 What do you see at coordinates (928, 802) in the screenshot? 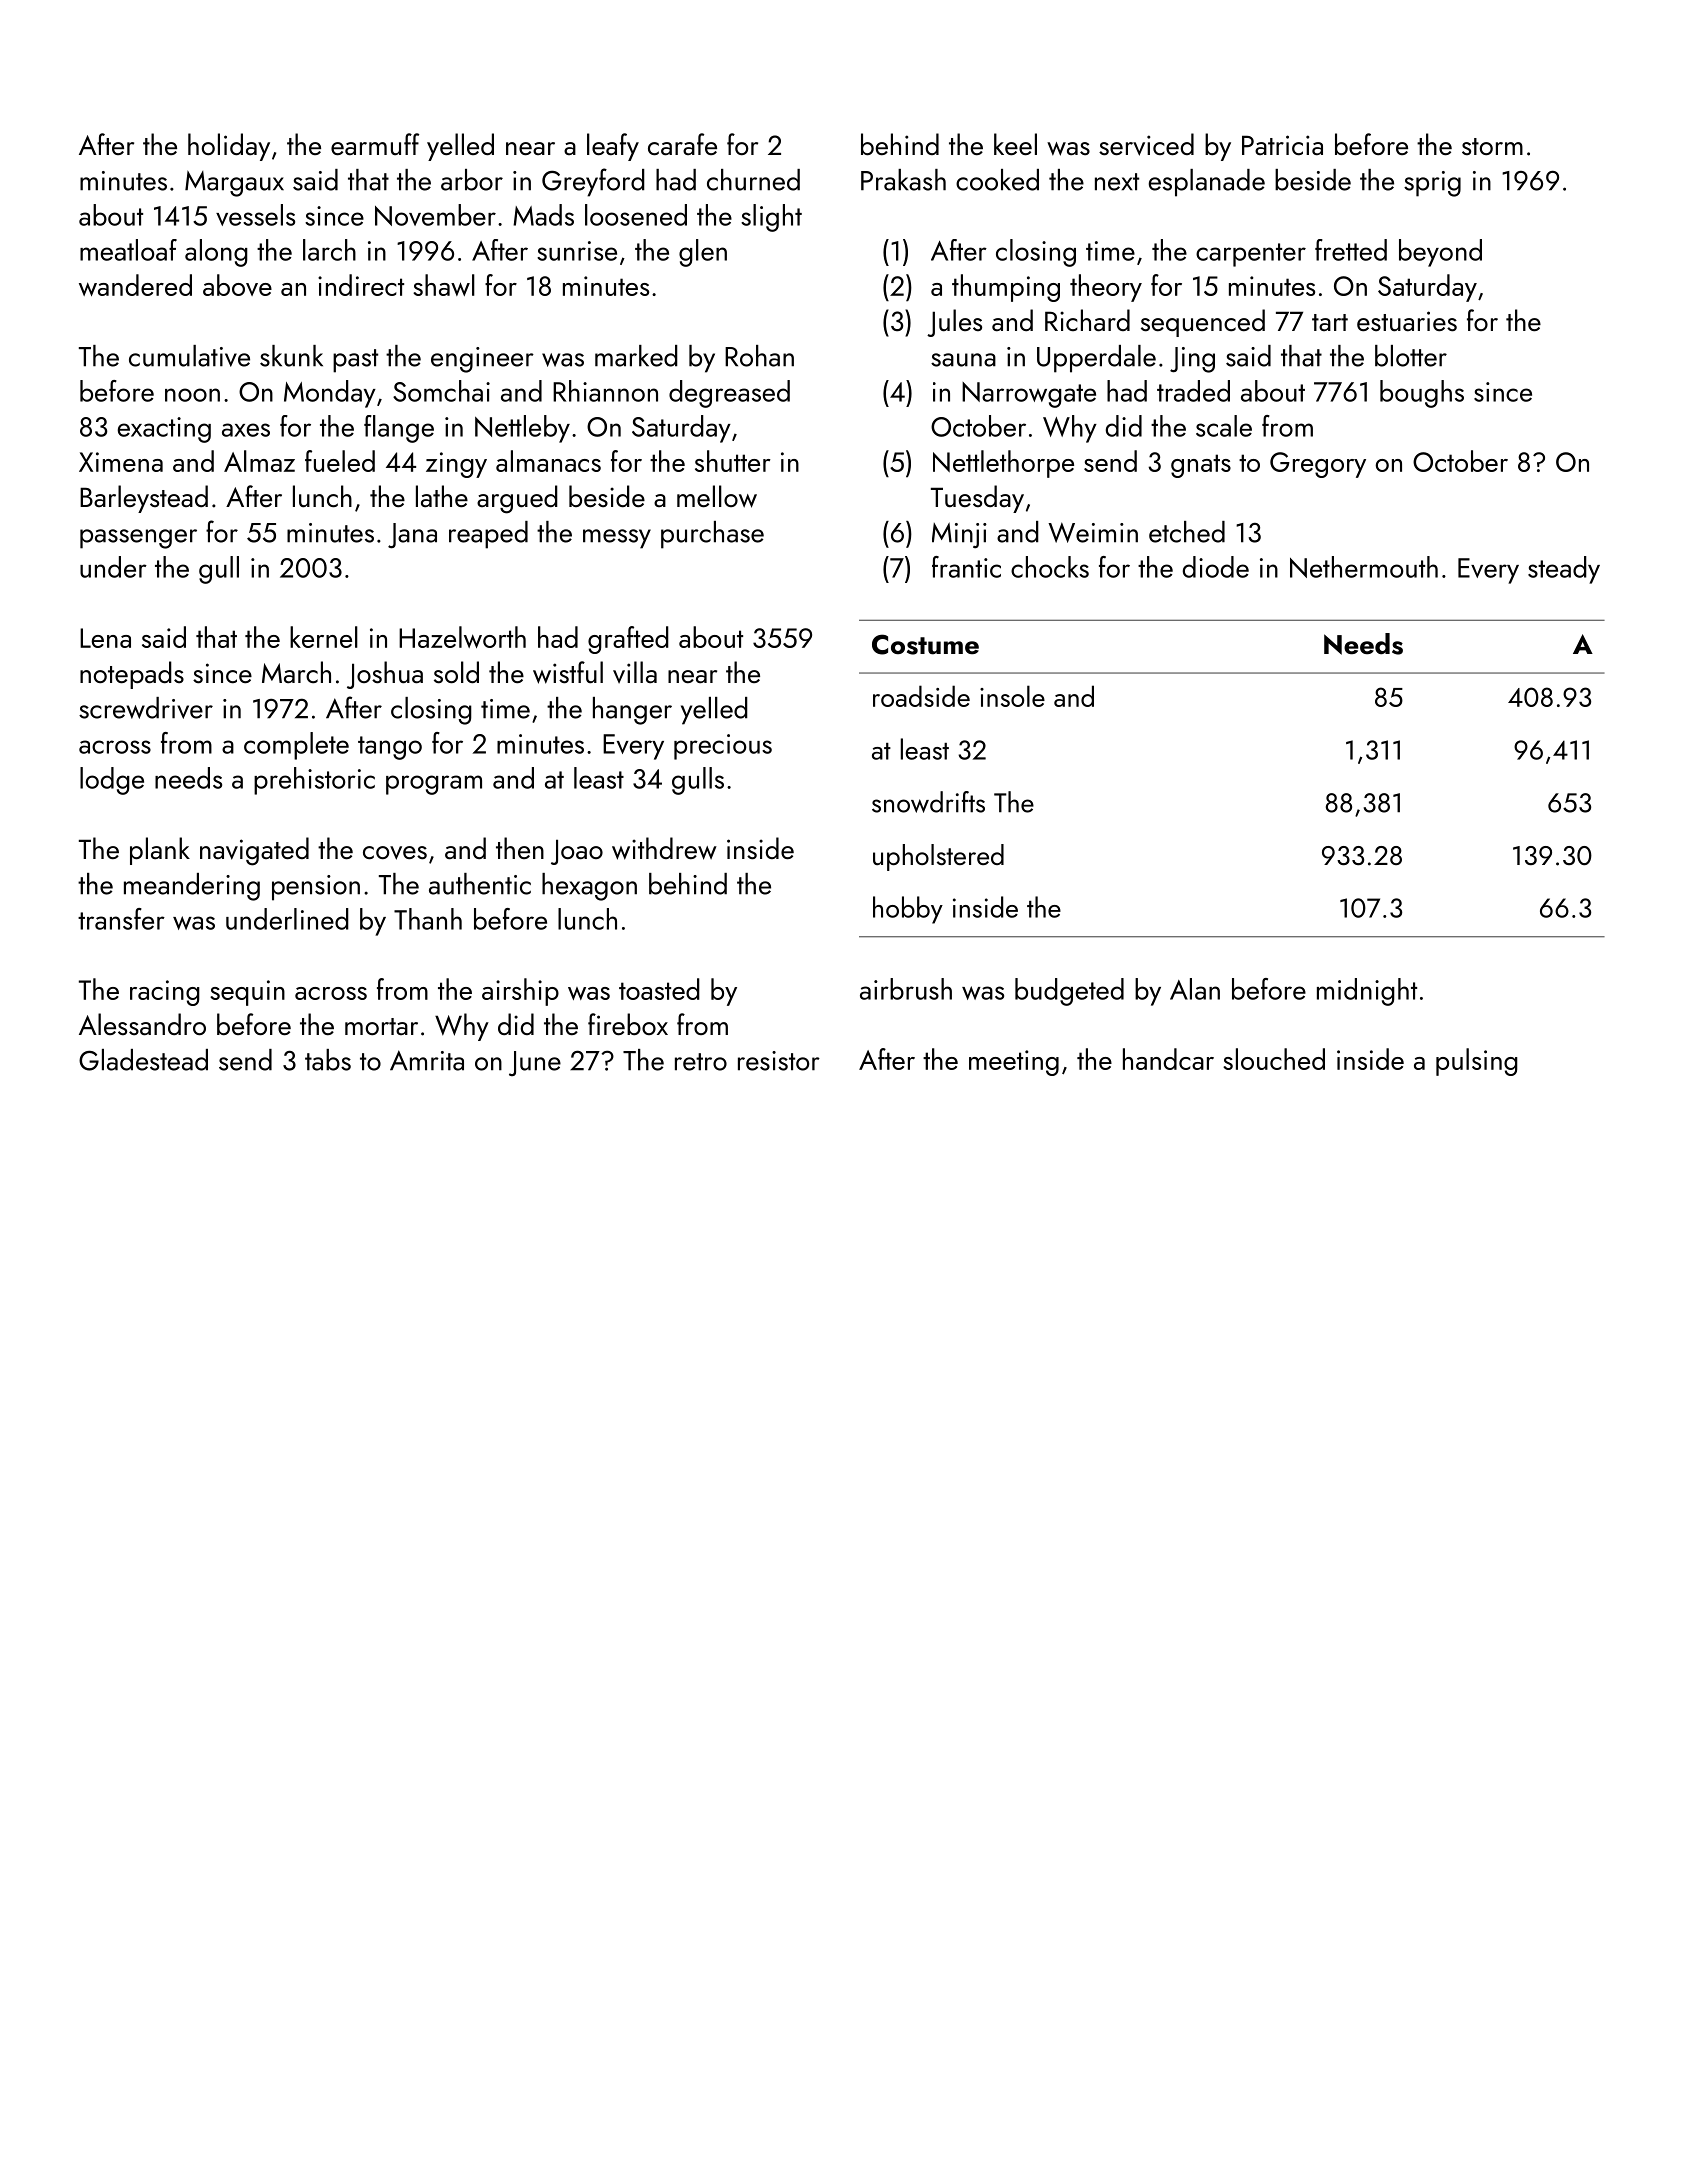
I see `snowdrifts` at bounding box center [928, 802].
